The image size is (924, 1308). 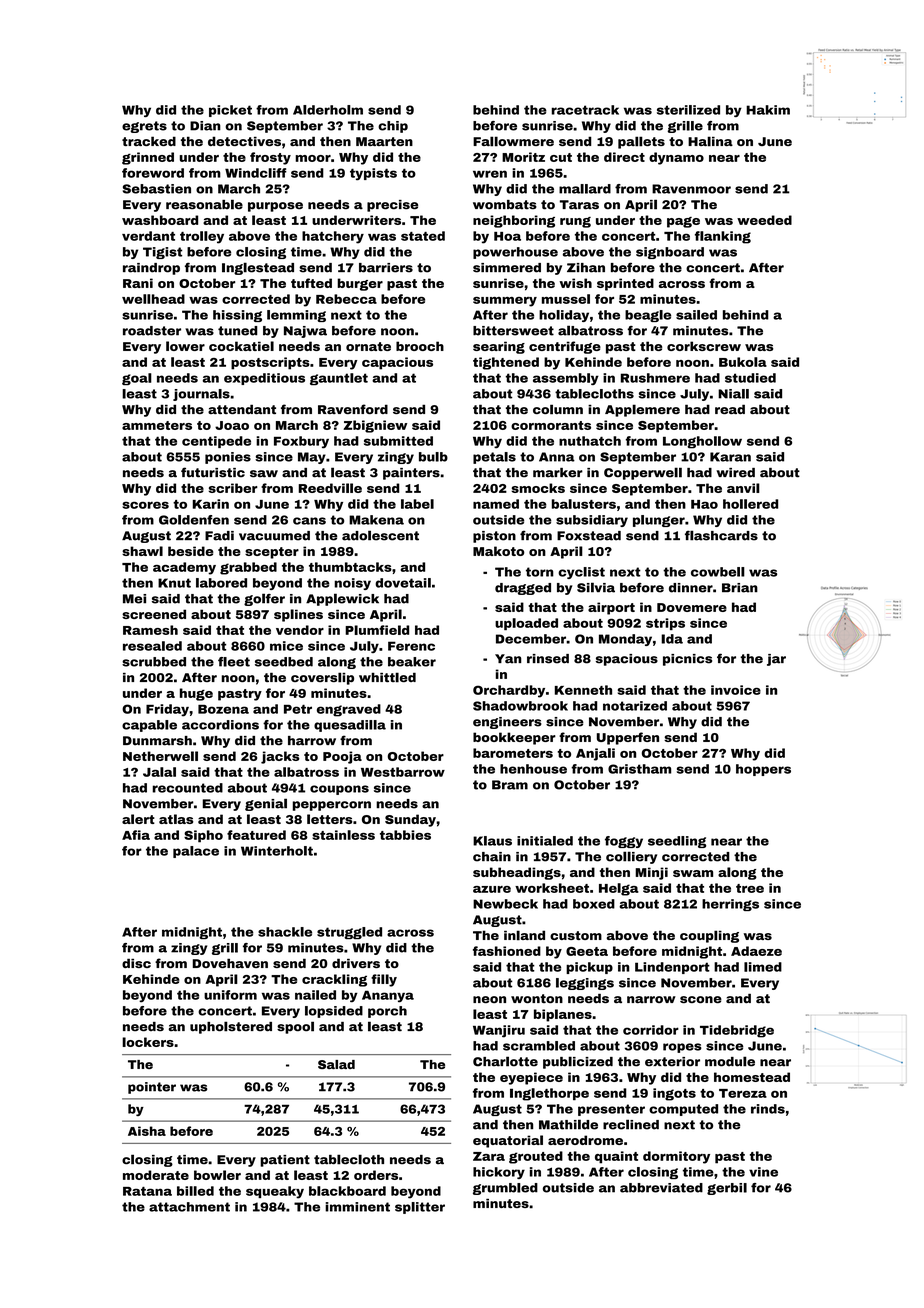 I want to click on journals, so click(x=201, y=395).
